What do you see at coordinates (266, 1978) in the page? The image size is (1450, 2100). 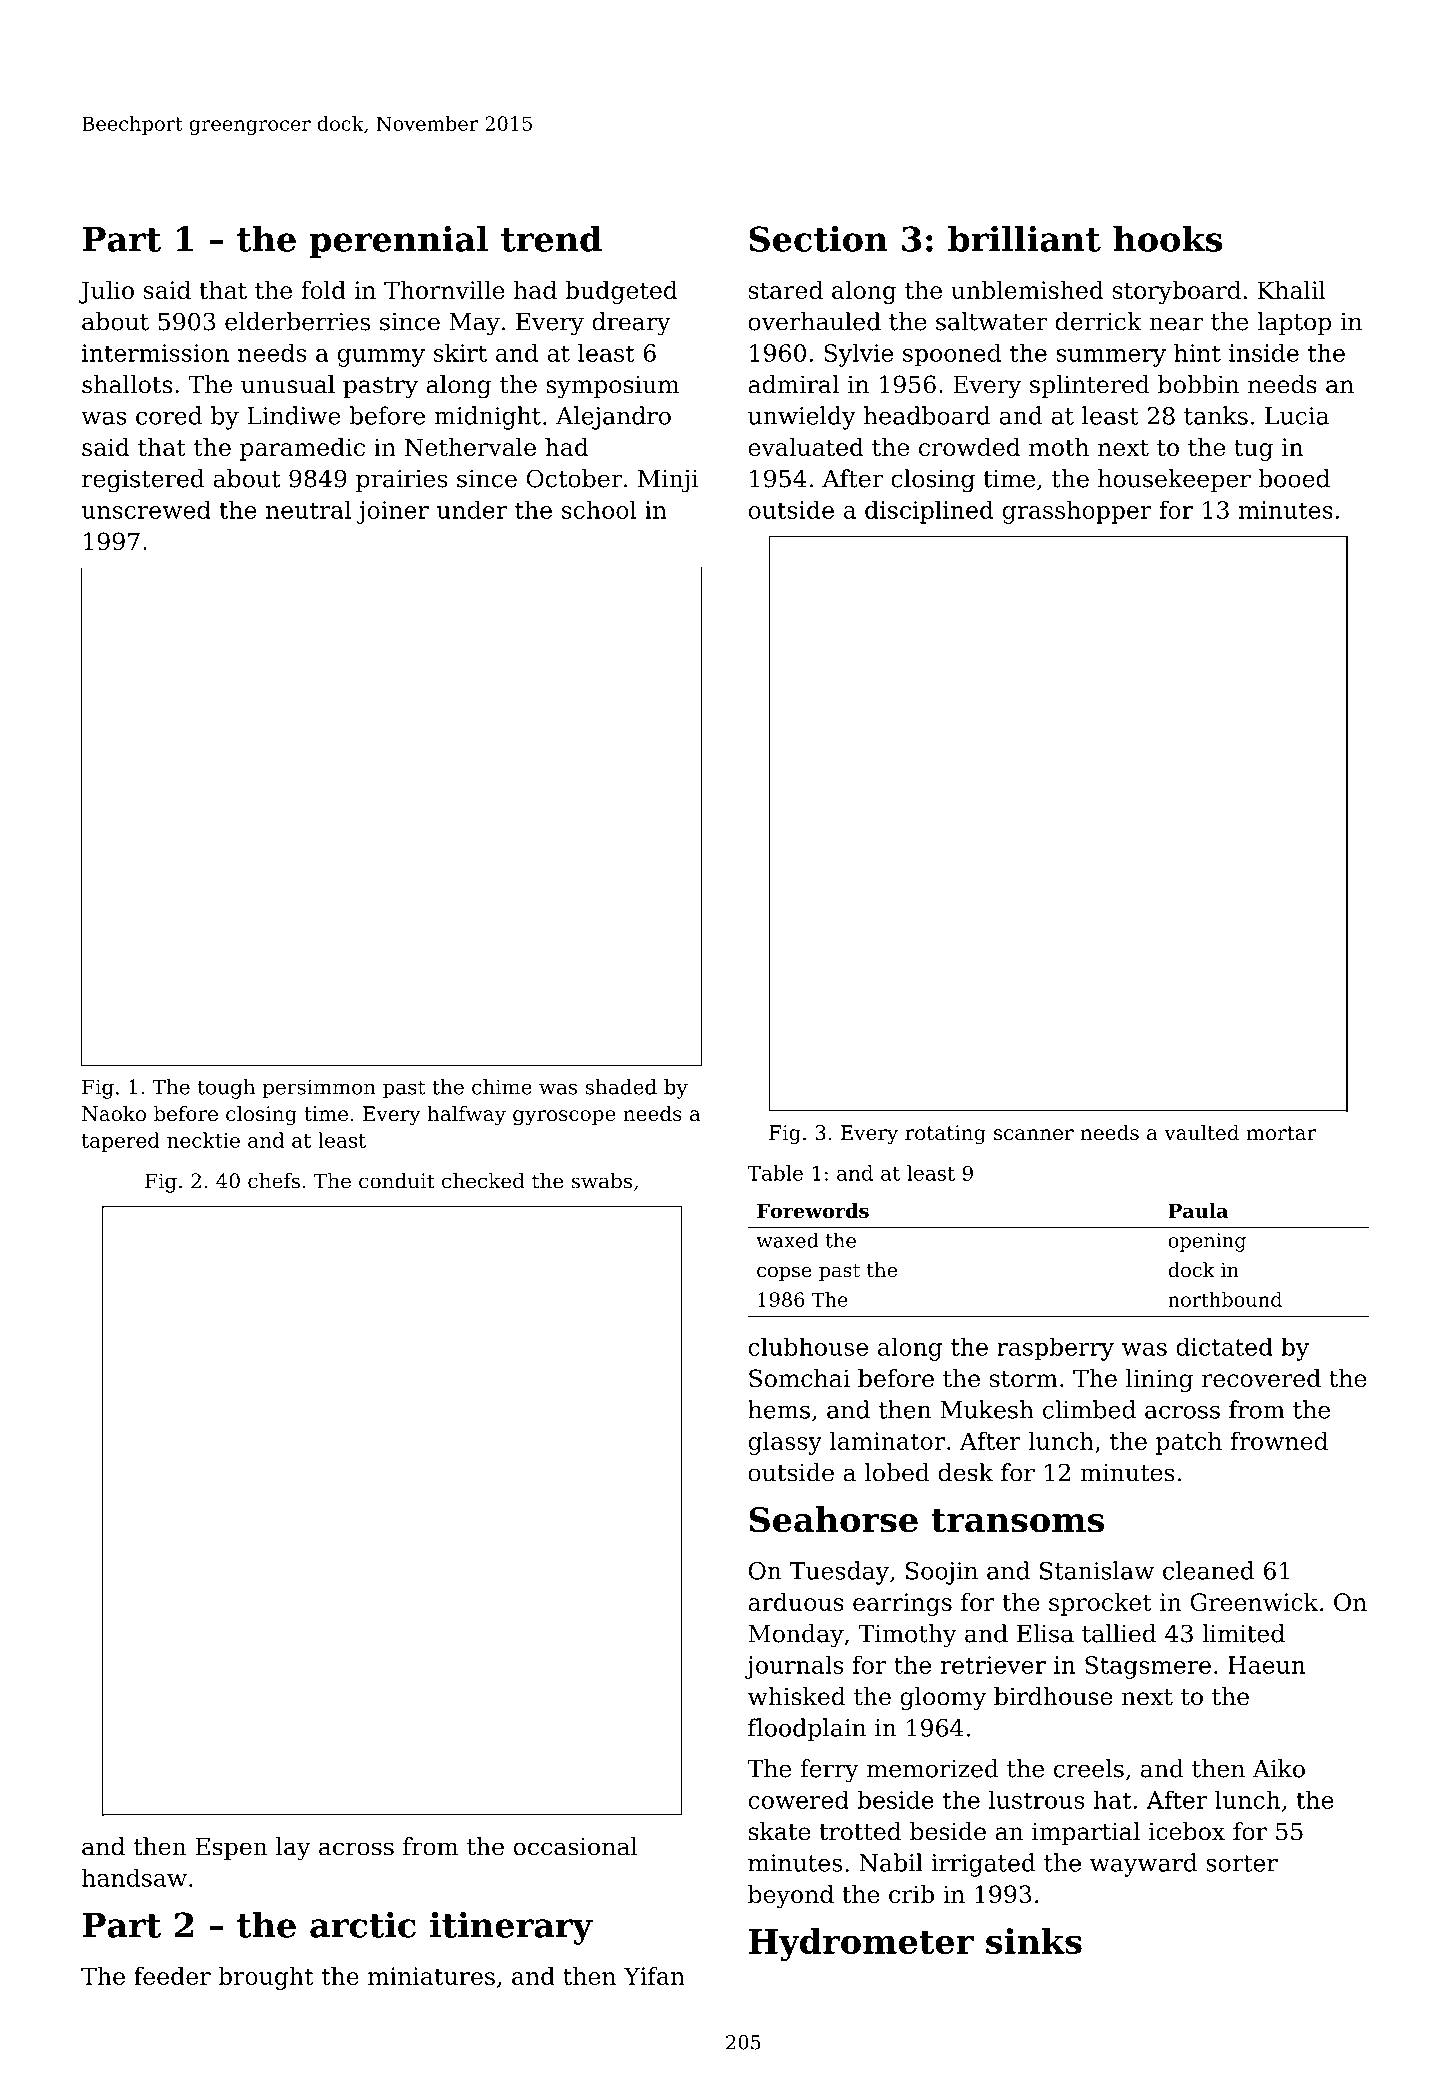 I see `brought` at bounding box center [266, 1978].
